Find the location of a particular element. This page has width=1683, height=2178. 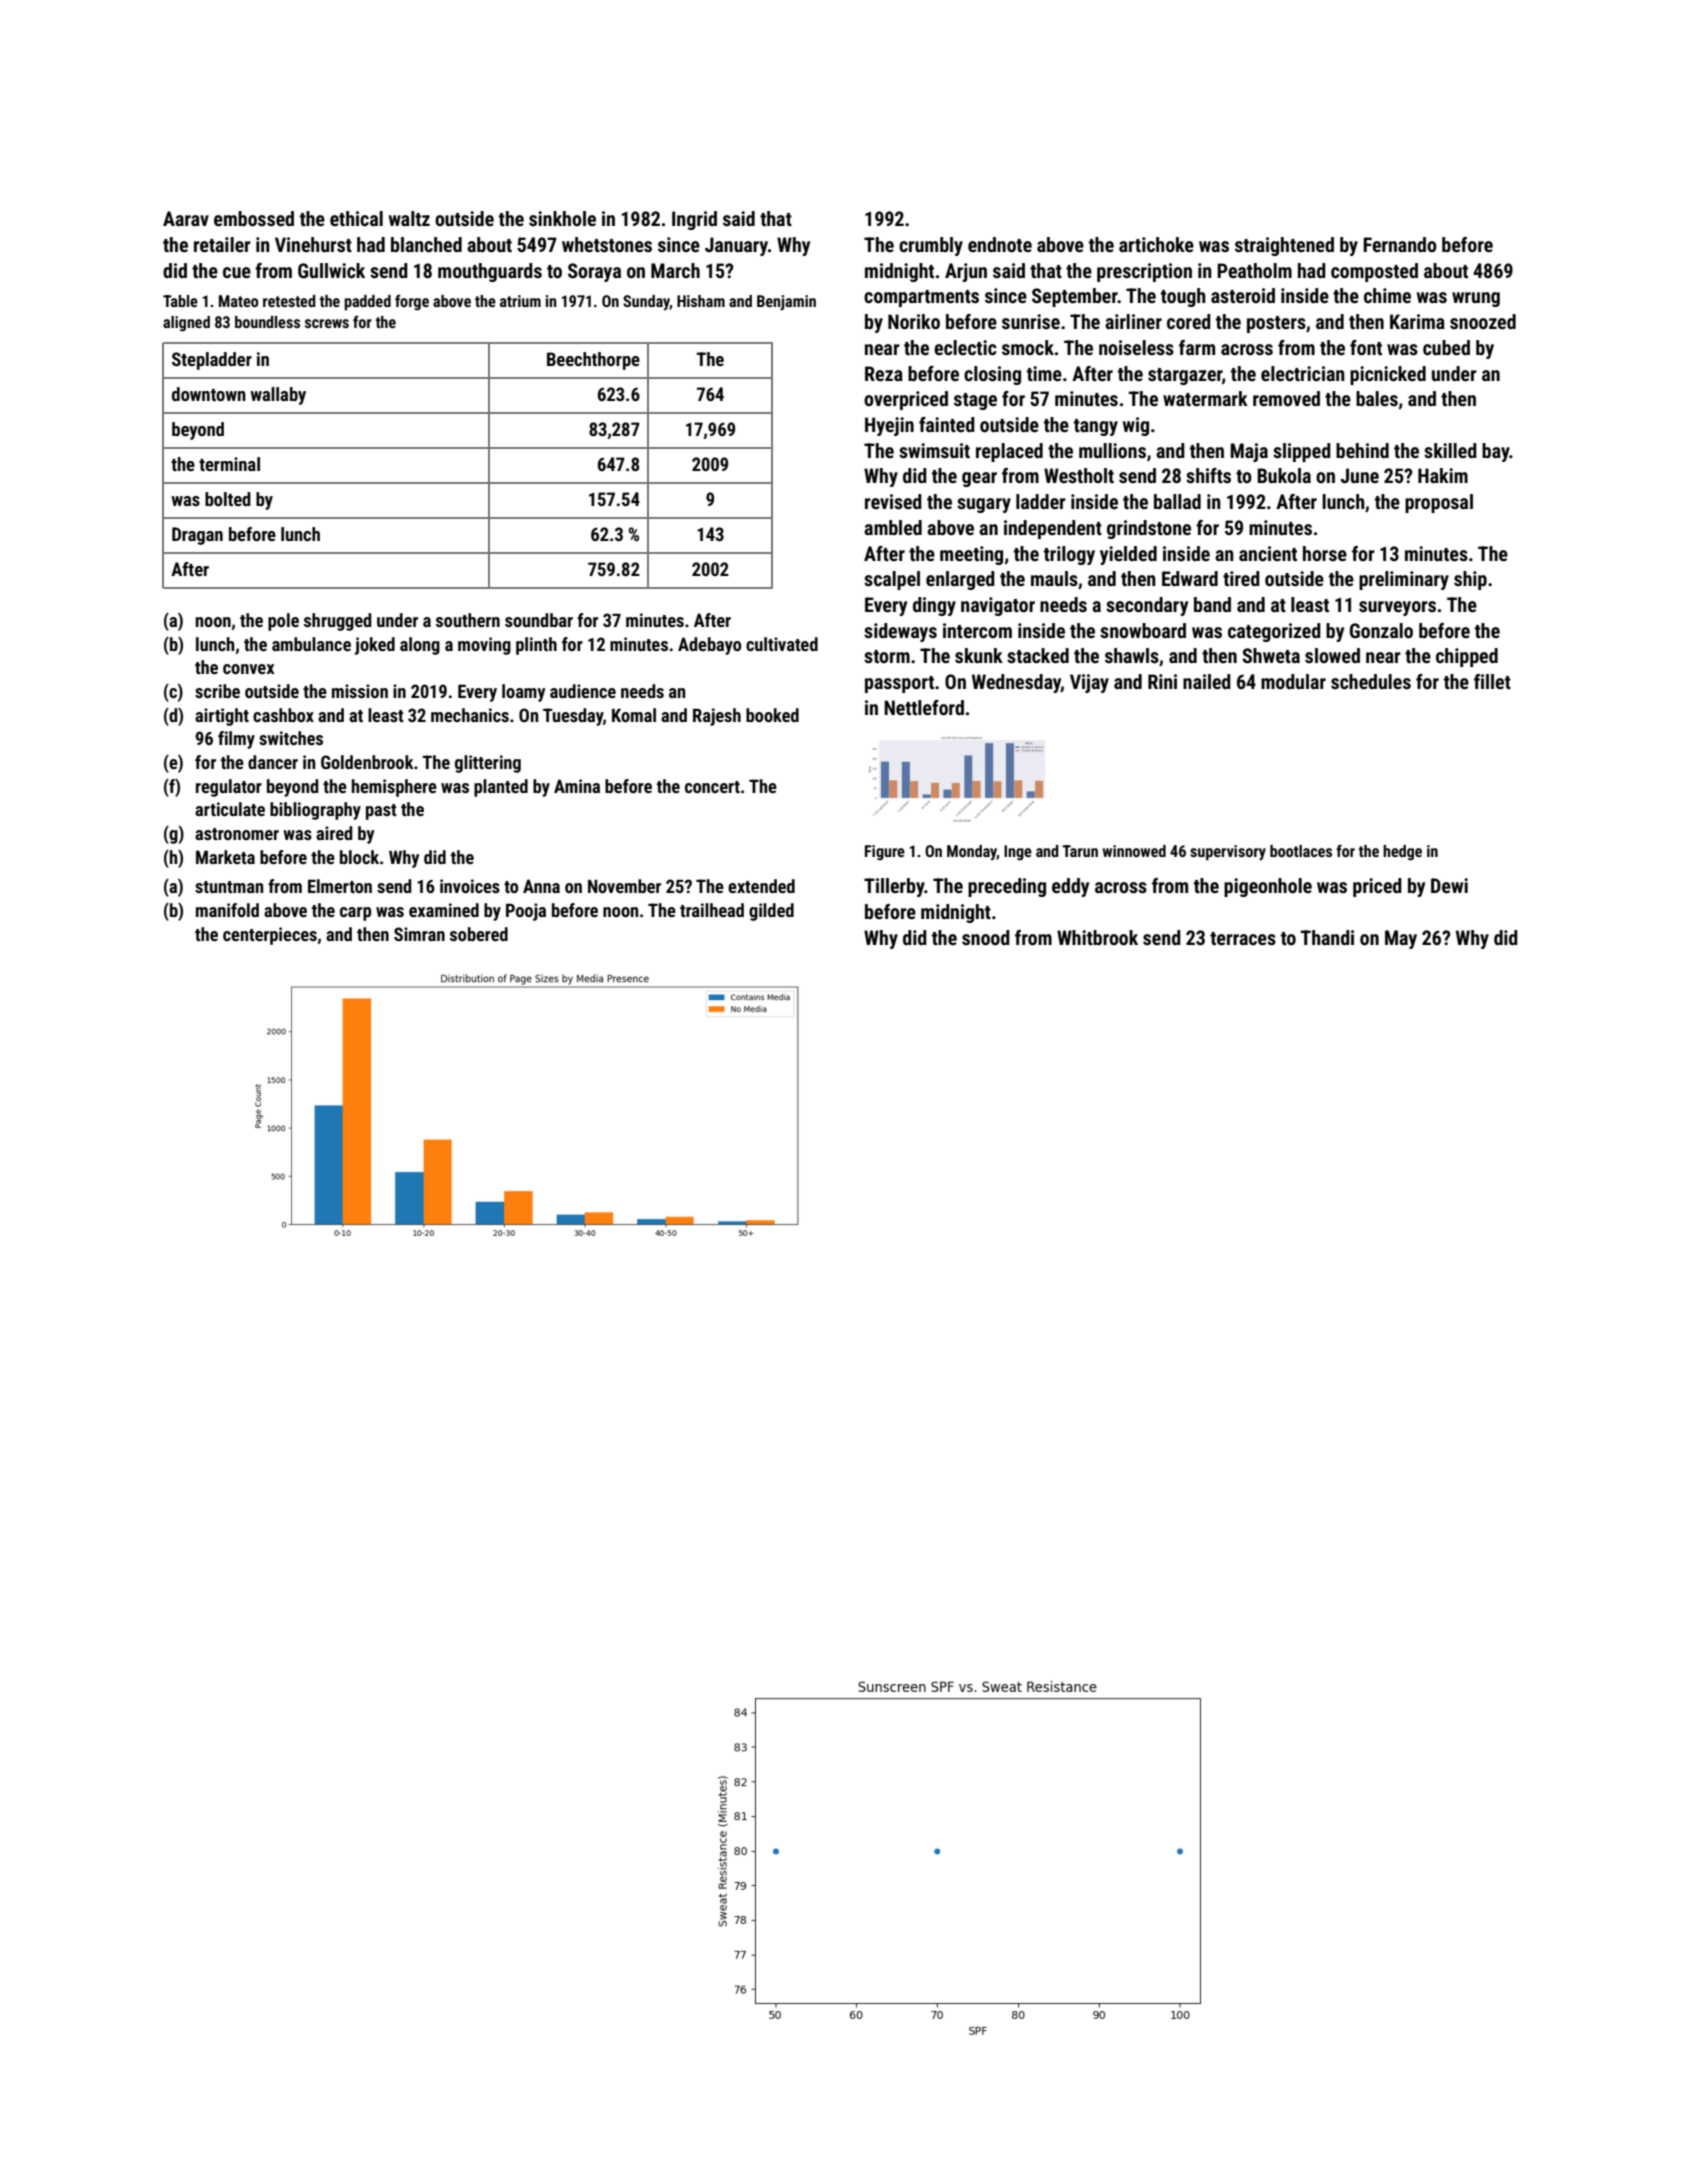

bales is located at coordinates (1377, 398).
